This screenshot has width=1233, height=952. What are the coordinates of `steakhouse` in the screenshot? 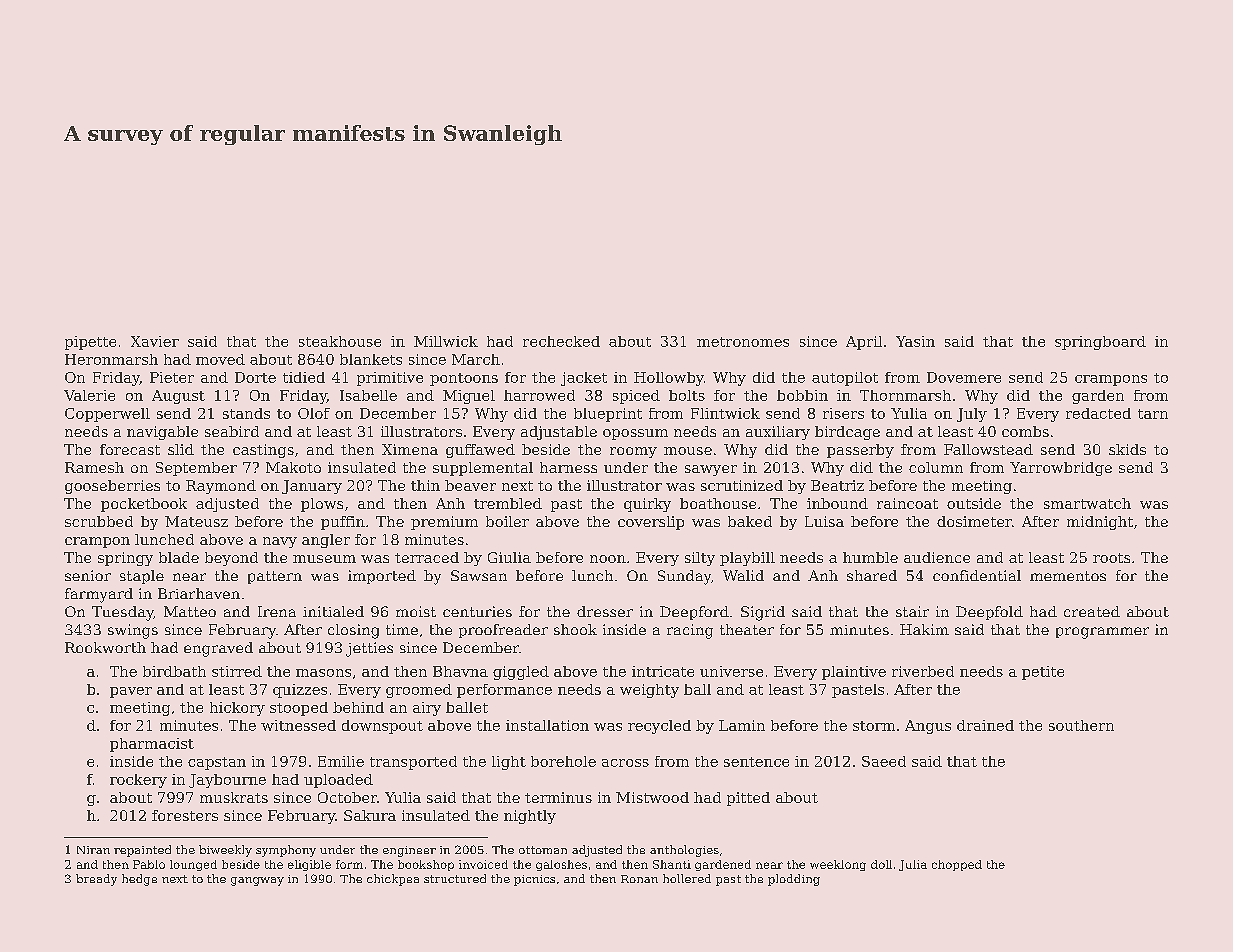 It's located at (340, 341).
